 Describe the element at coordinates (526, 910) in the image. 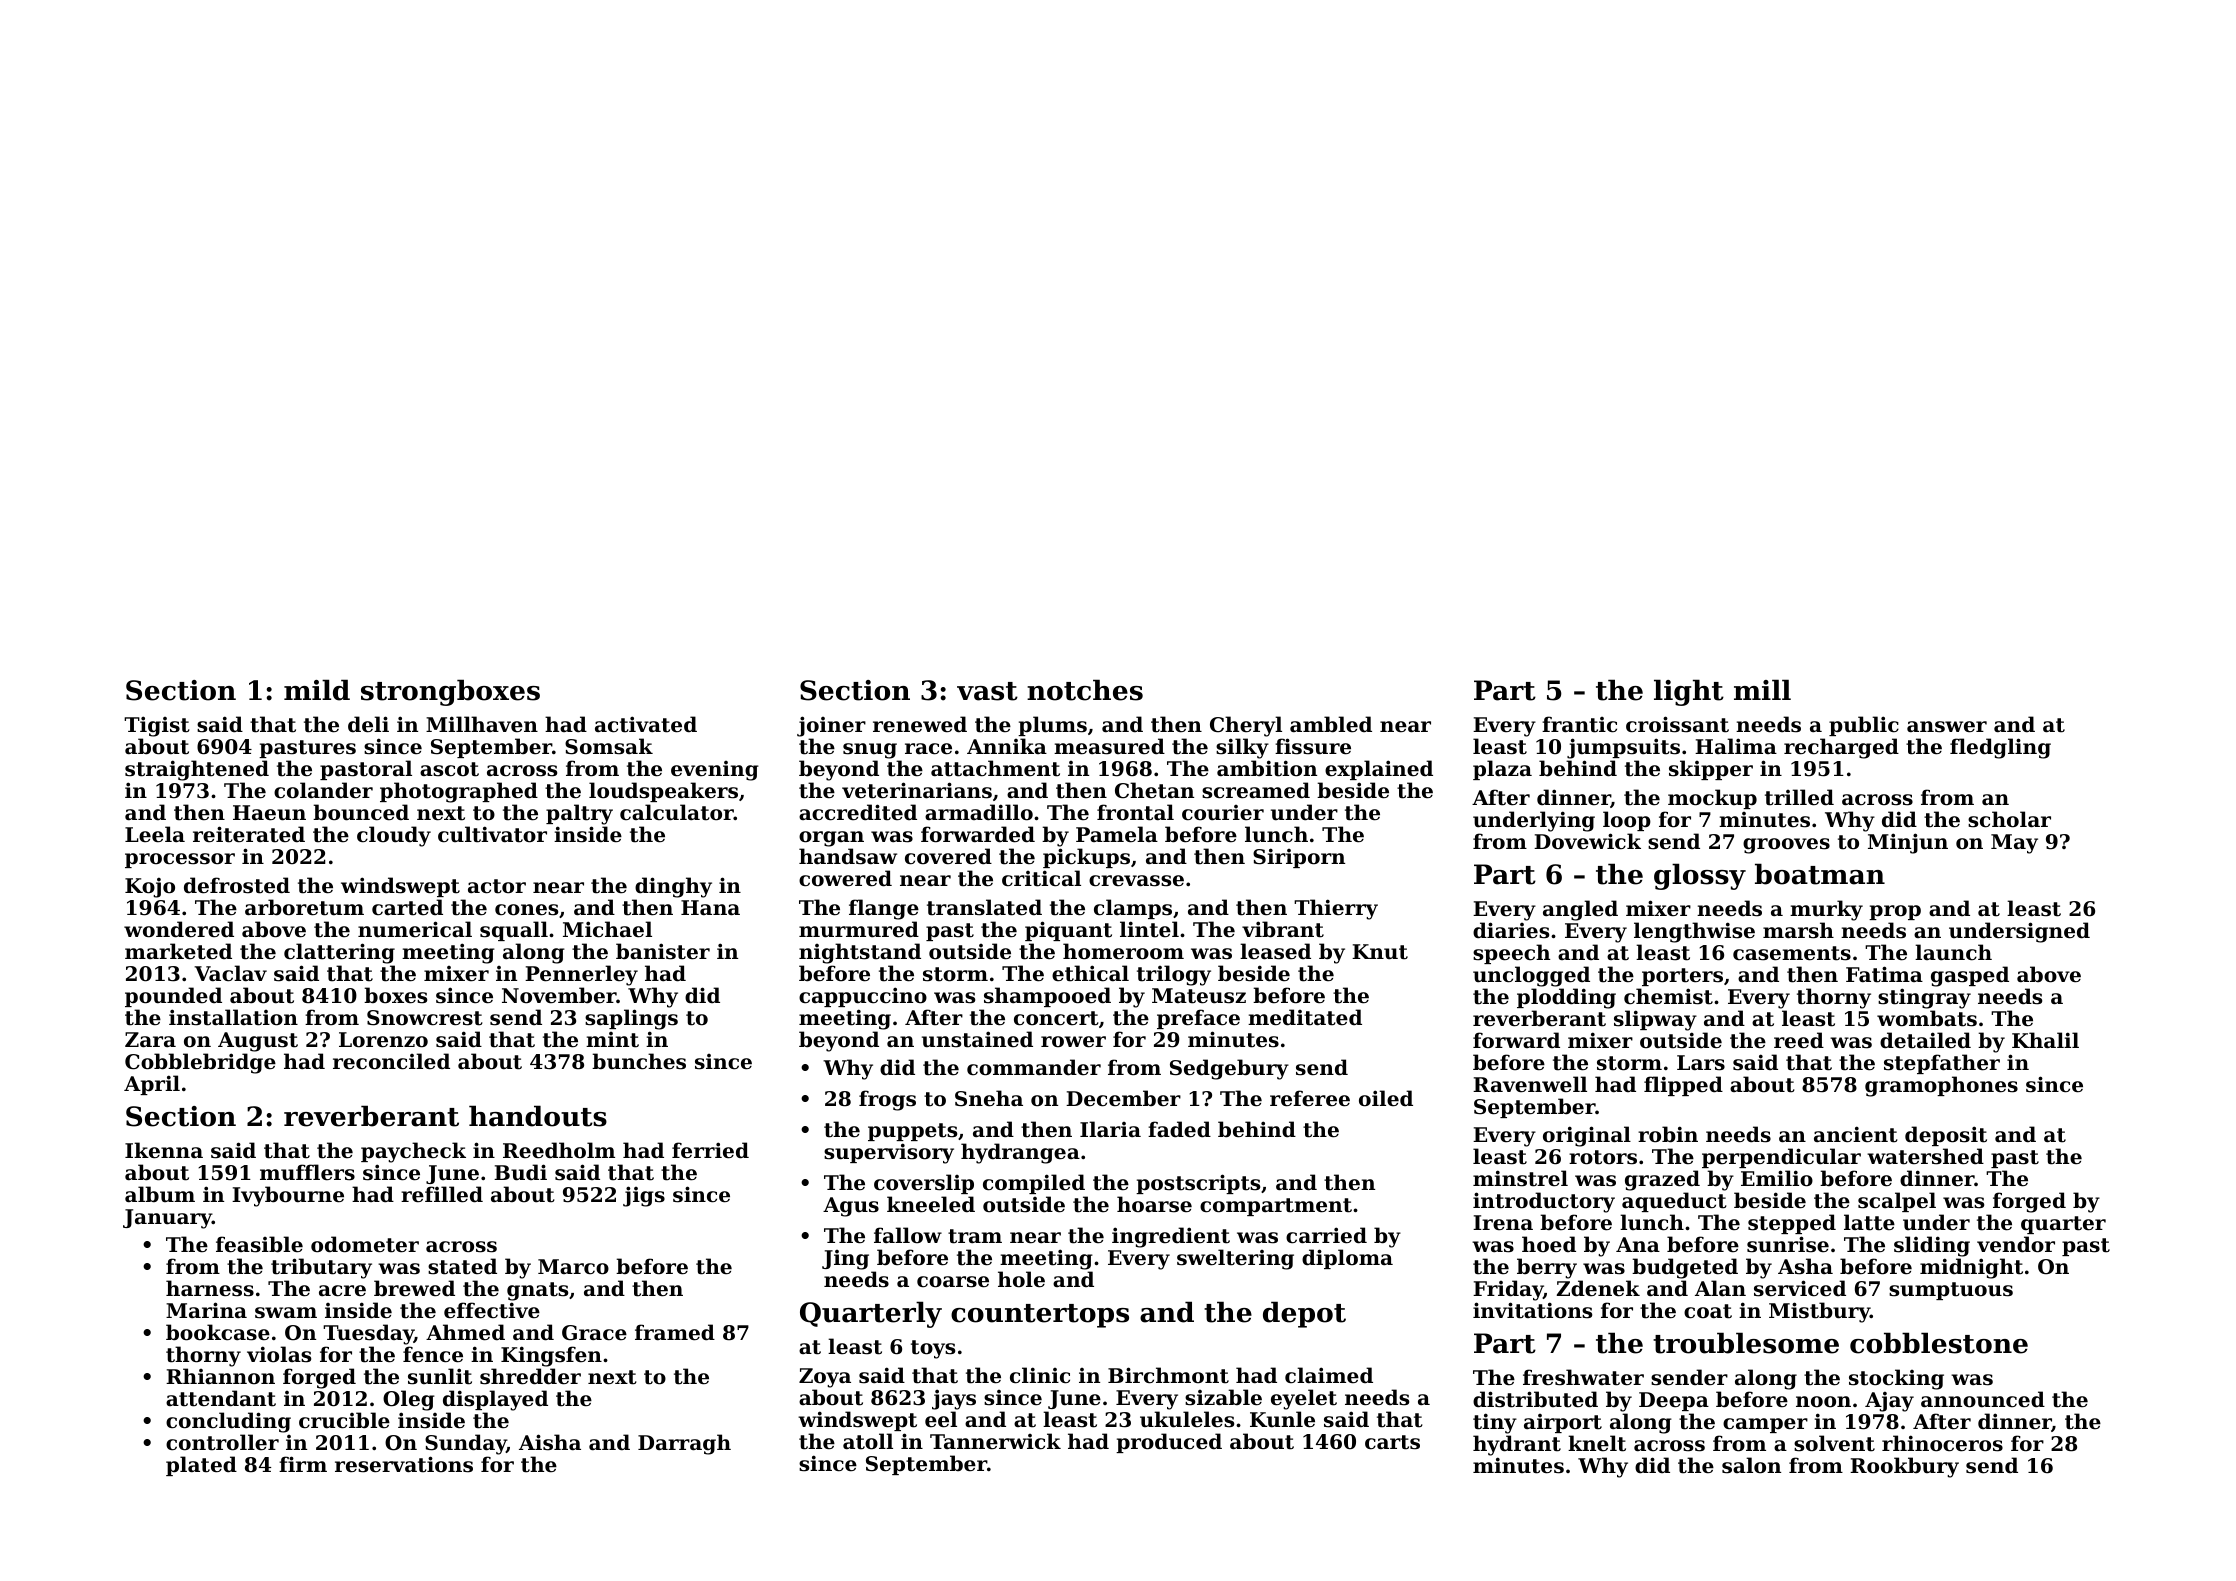

I see `cones` at that location.
